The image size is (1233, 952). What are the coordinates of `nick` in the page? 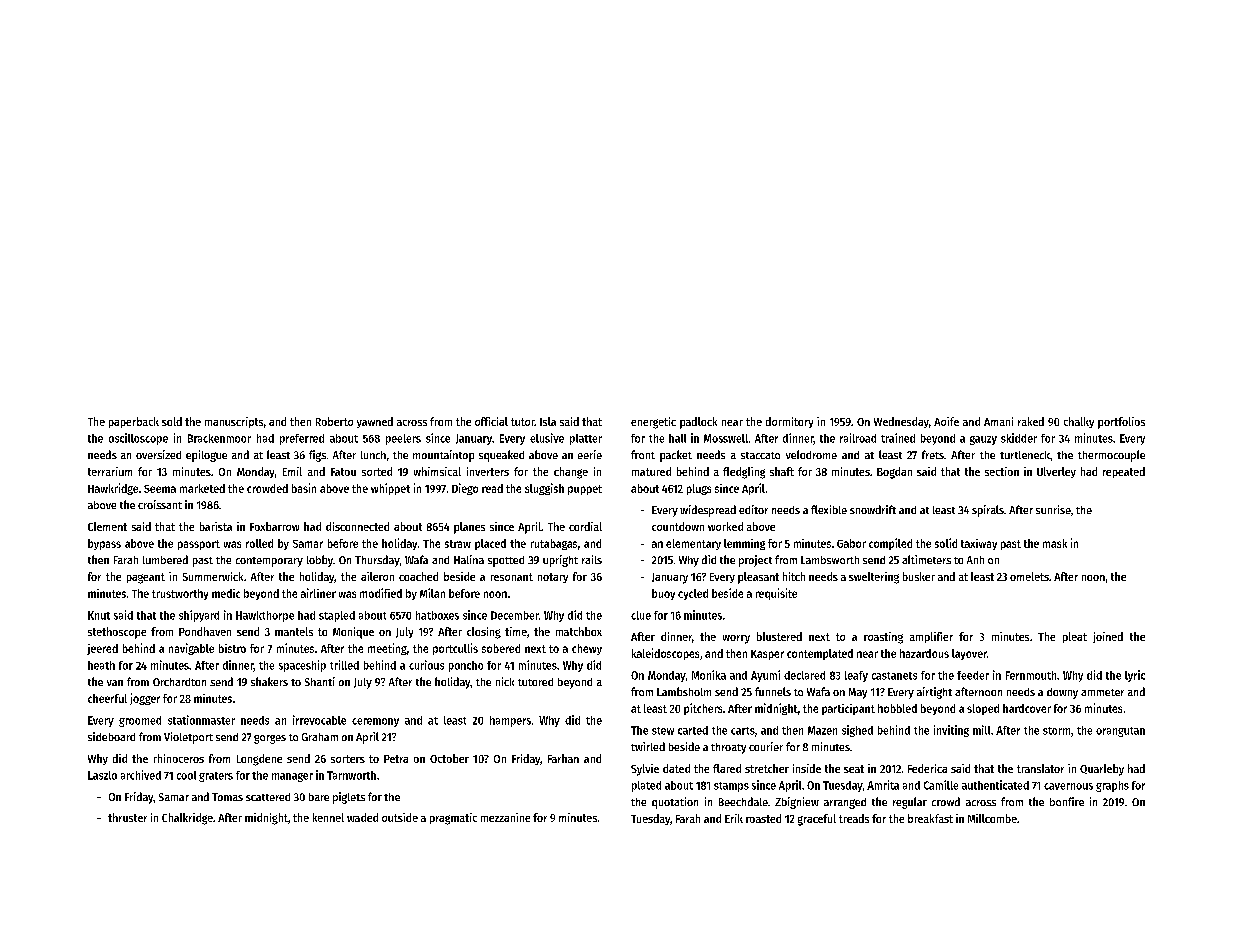 It's located at (505, 681).
